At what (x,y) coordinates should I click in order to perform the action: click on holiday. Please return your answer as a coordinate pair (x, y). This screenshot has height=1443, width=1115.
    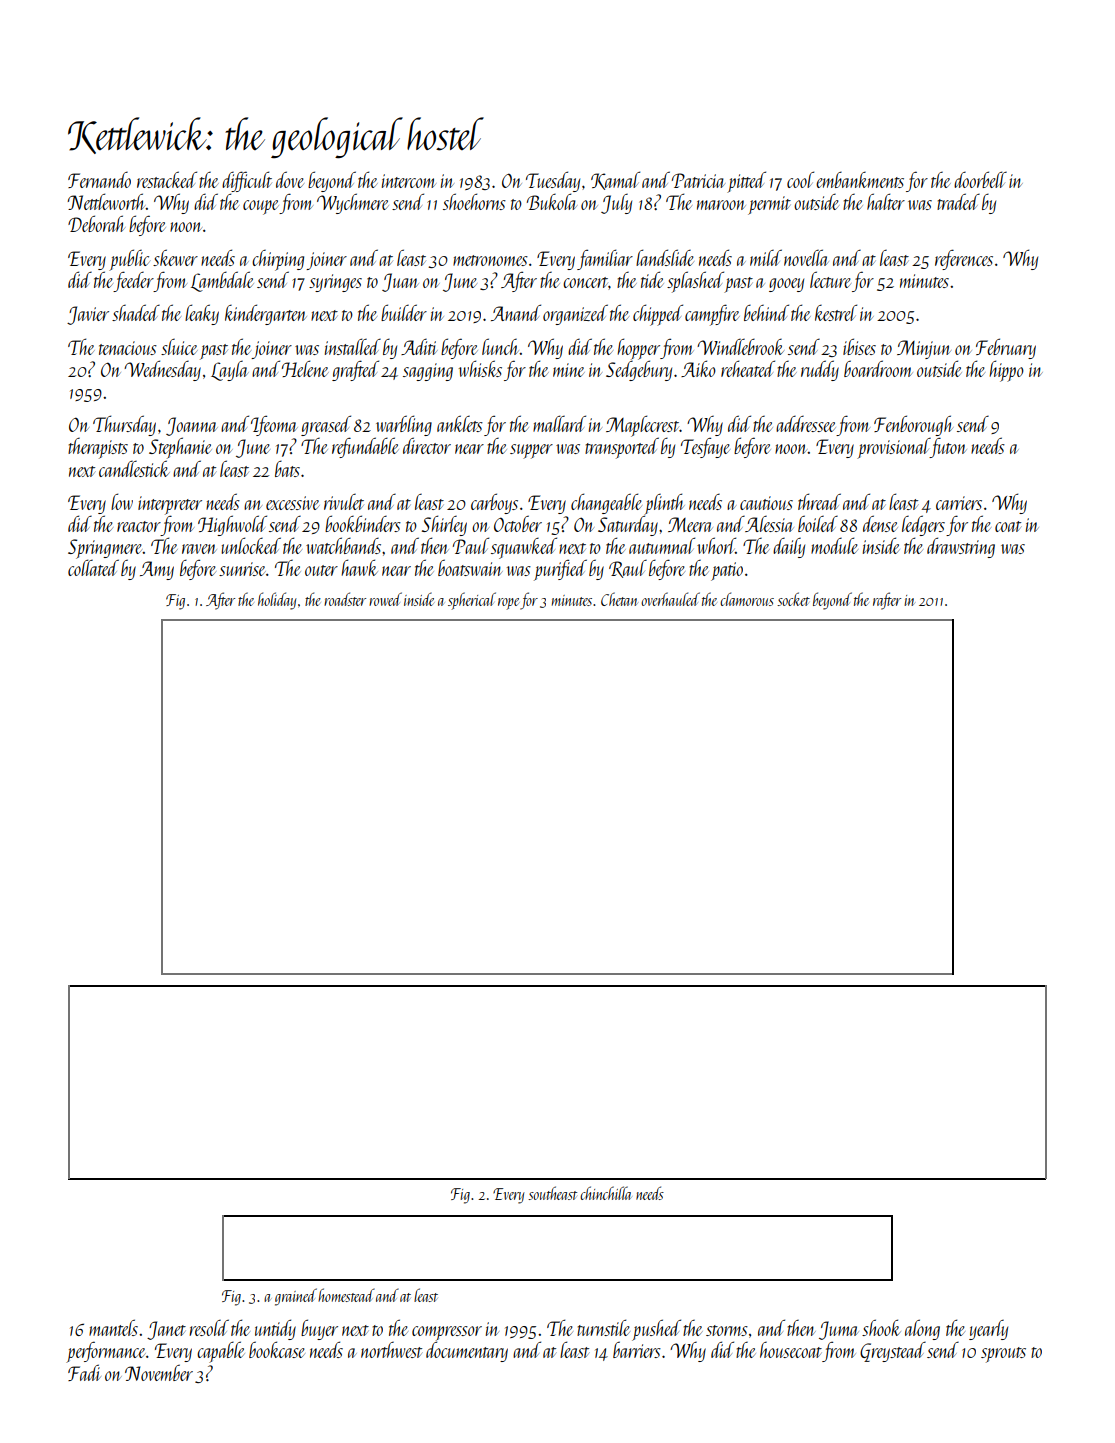
    Looking at the image, I should click on (277, 601).
